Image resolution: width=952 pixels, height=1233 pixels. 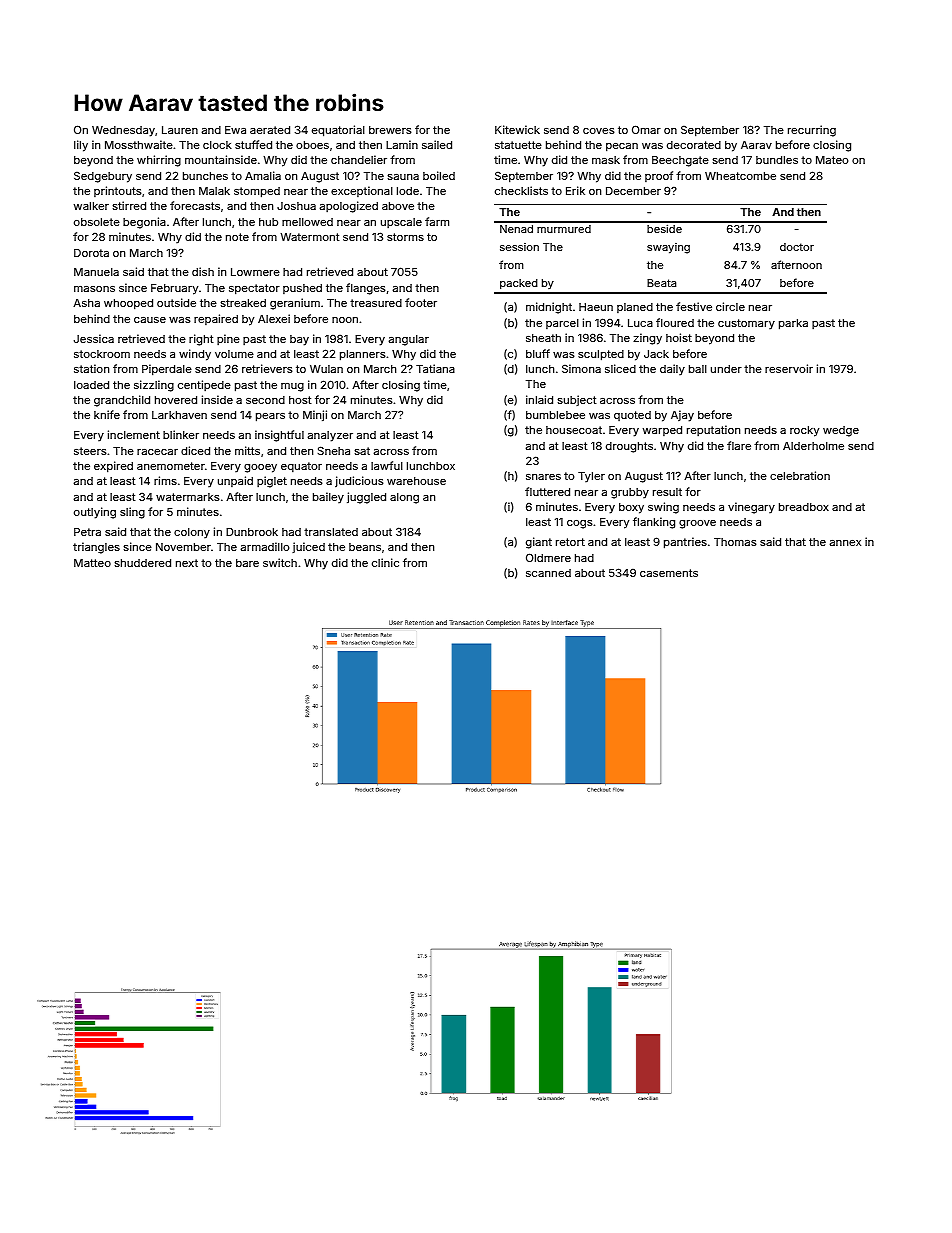 I want to click on recurring, so click(x=812, y=131).
